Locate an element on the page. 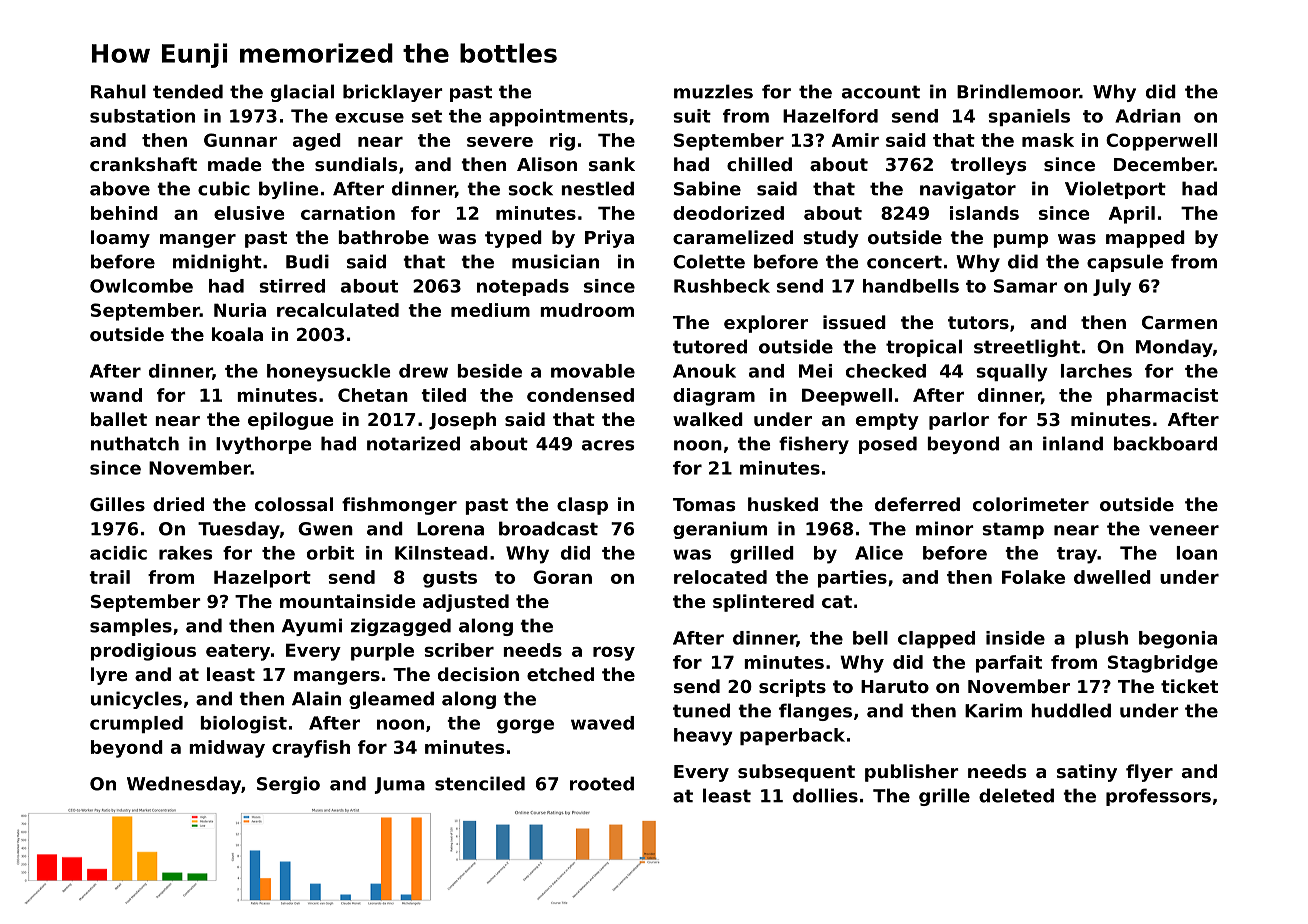 The image size is (1308, 924). Joseph is located at coordinates (462, 421).
